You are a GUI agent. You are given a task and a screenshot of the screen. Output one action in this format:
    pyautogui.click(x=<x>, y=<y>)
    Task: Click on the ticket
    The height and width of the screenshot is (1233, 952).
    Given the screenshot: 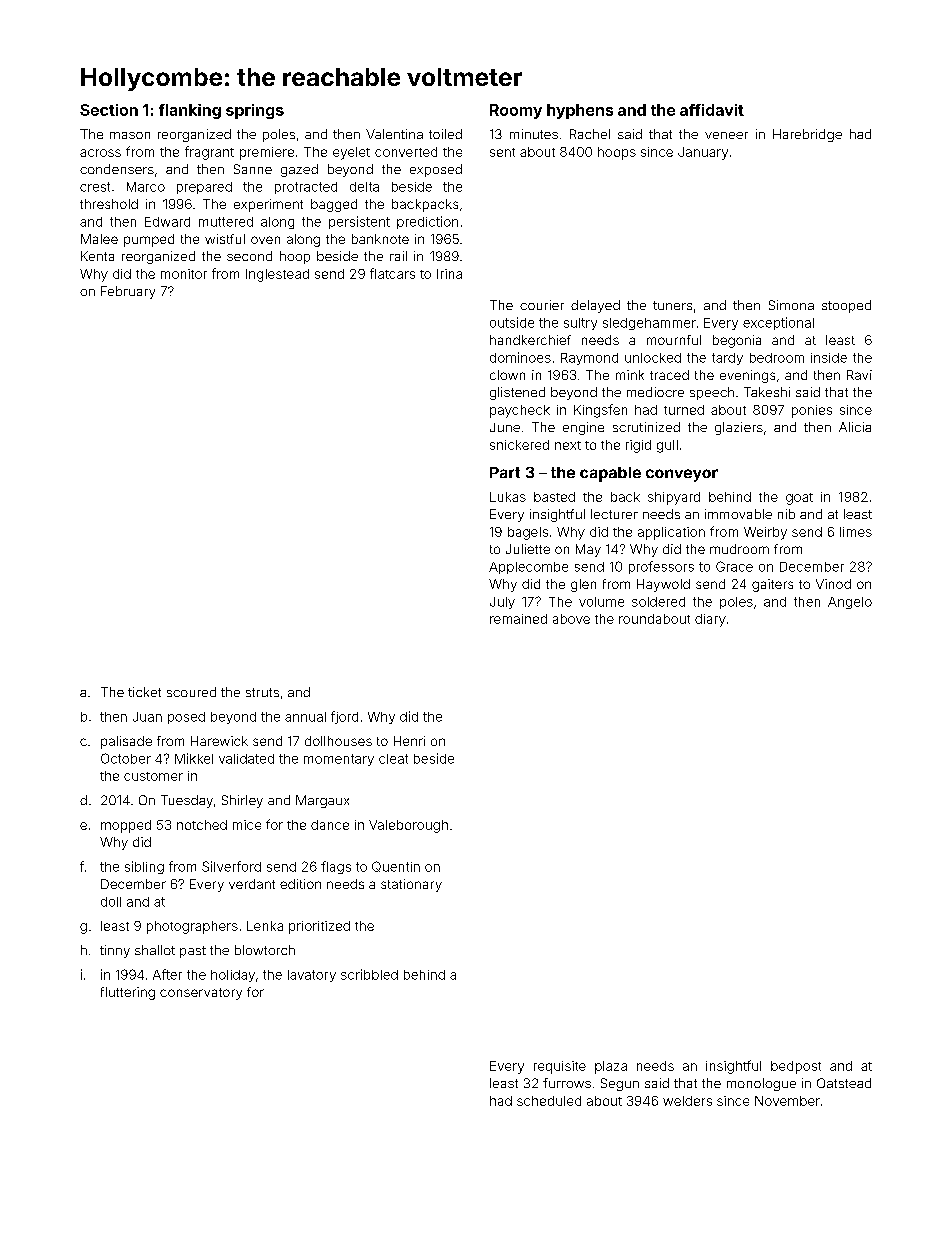 What is the action you would take?
    pyautogui.click(x=144, y=692)
